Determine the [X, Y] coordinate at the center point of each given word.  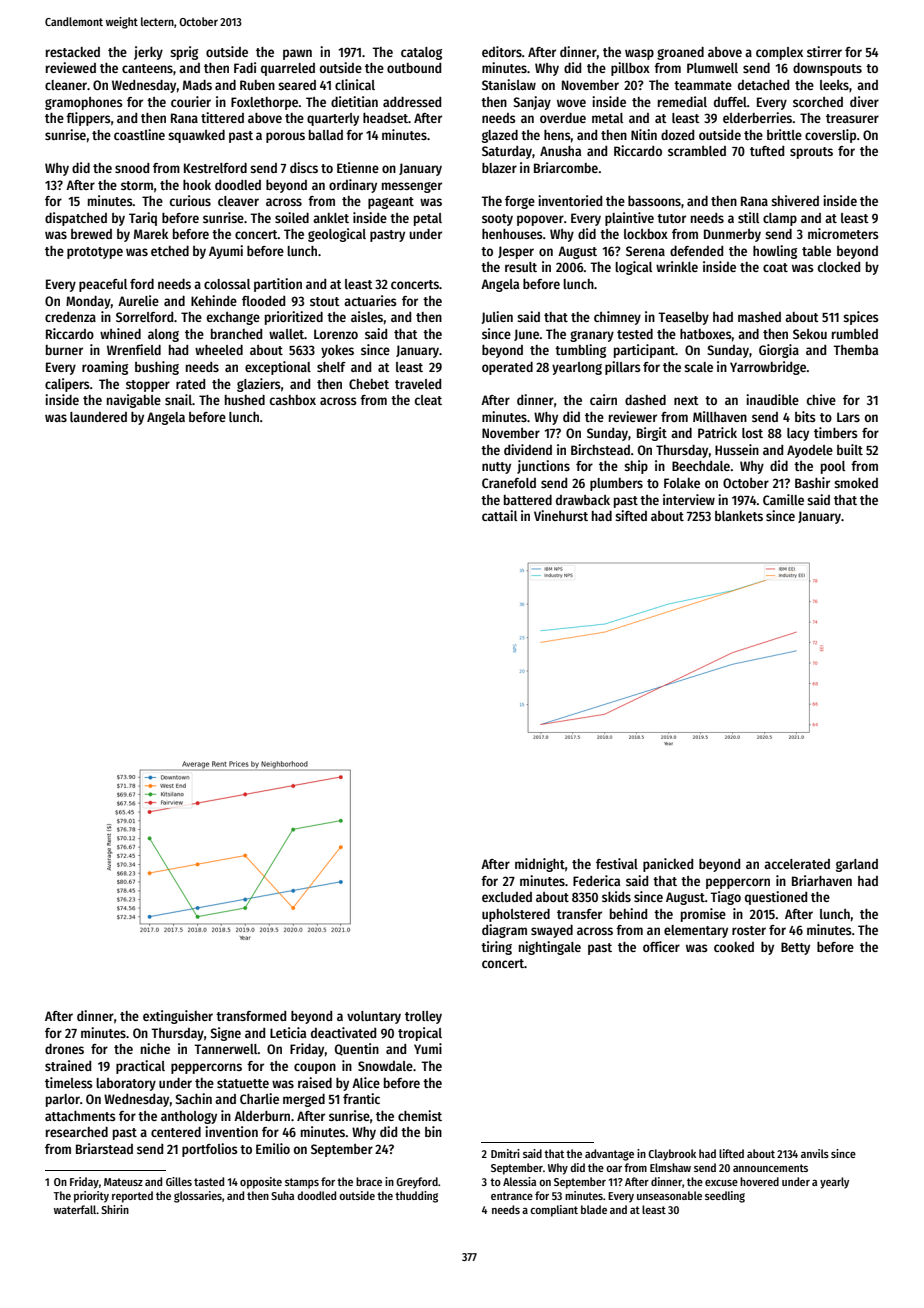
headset [385, 118]
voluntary [374, 1017]
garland [857, 865]
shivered [795, 200]
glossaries [198, 1197]
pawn [297, 54]
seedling [725, 1197]
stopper [148, 386]
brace [369, 1181]
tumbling [580, 351]
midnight [540, 865]
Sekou [810, 334]
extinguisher [178, 1017]
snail [178, 399]
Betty [795, 948]
